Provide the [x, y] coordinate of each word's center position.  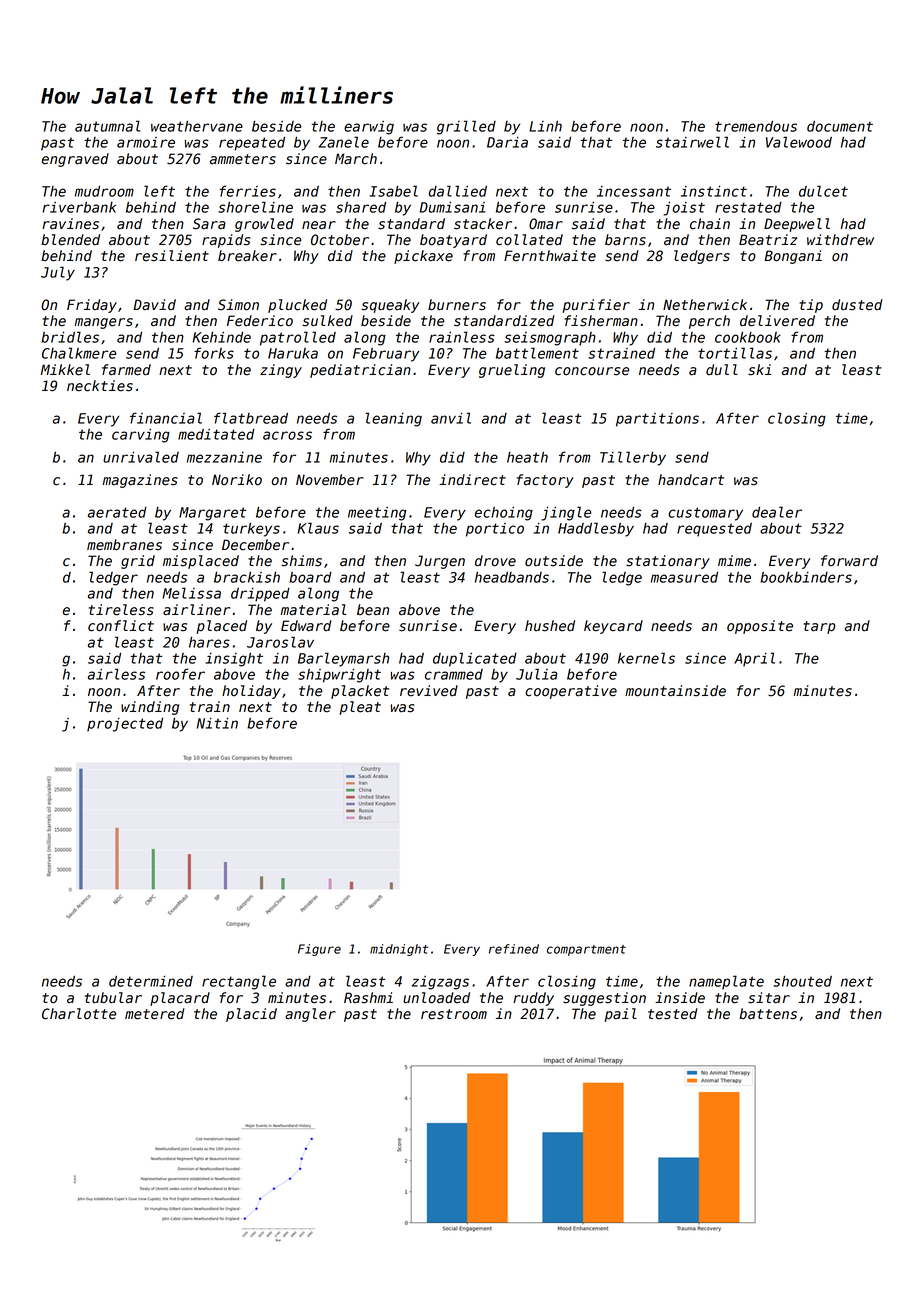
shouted [802, 981]
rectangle [239, 982]
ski [760, 370]
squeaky [390, 306]
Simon [238, 305]
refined [514, 949]
